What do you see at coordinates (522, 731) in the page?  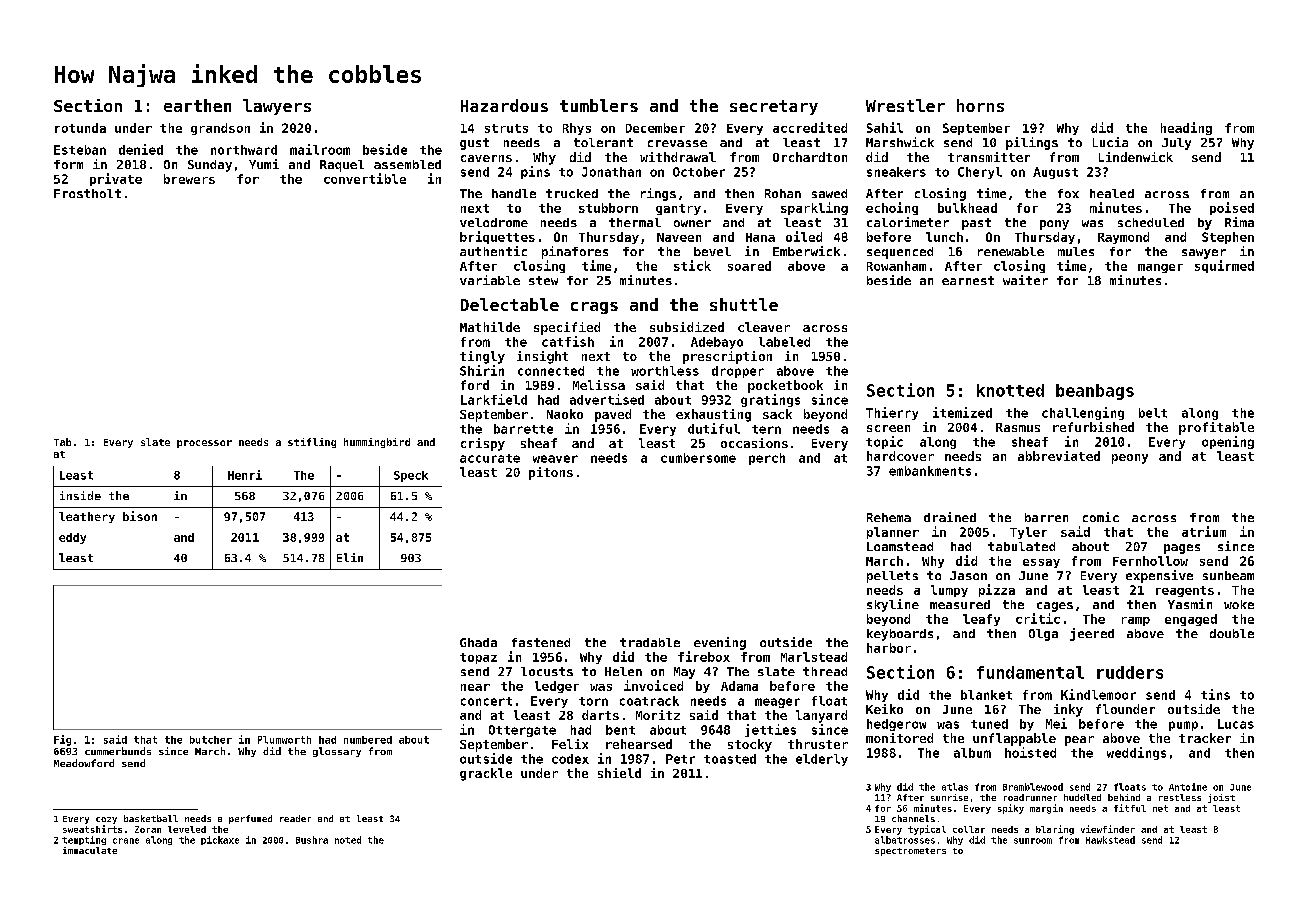 I see `Ottergate` at bounding box center [522, 731].
